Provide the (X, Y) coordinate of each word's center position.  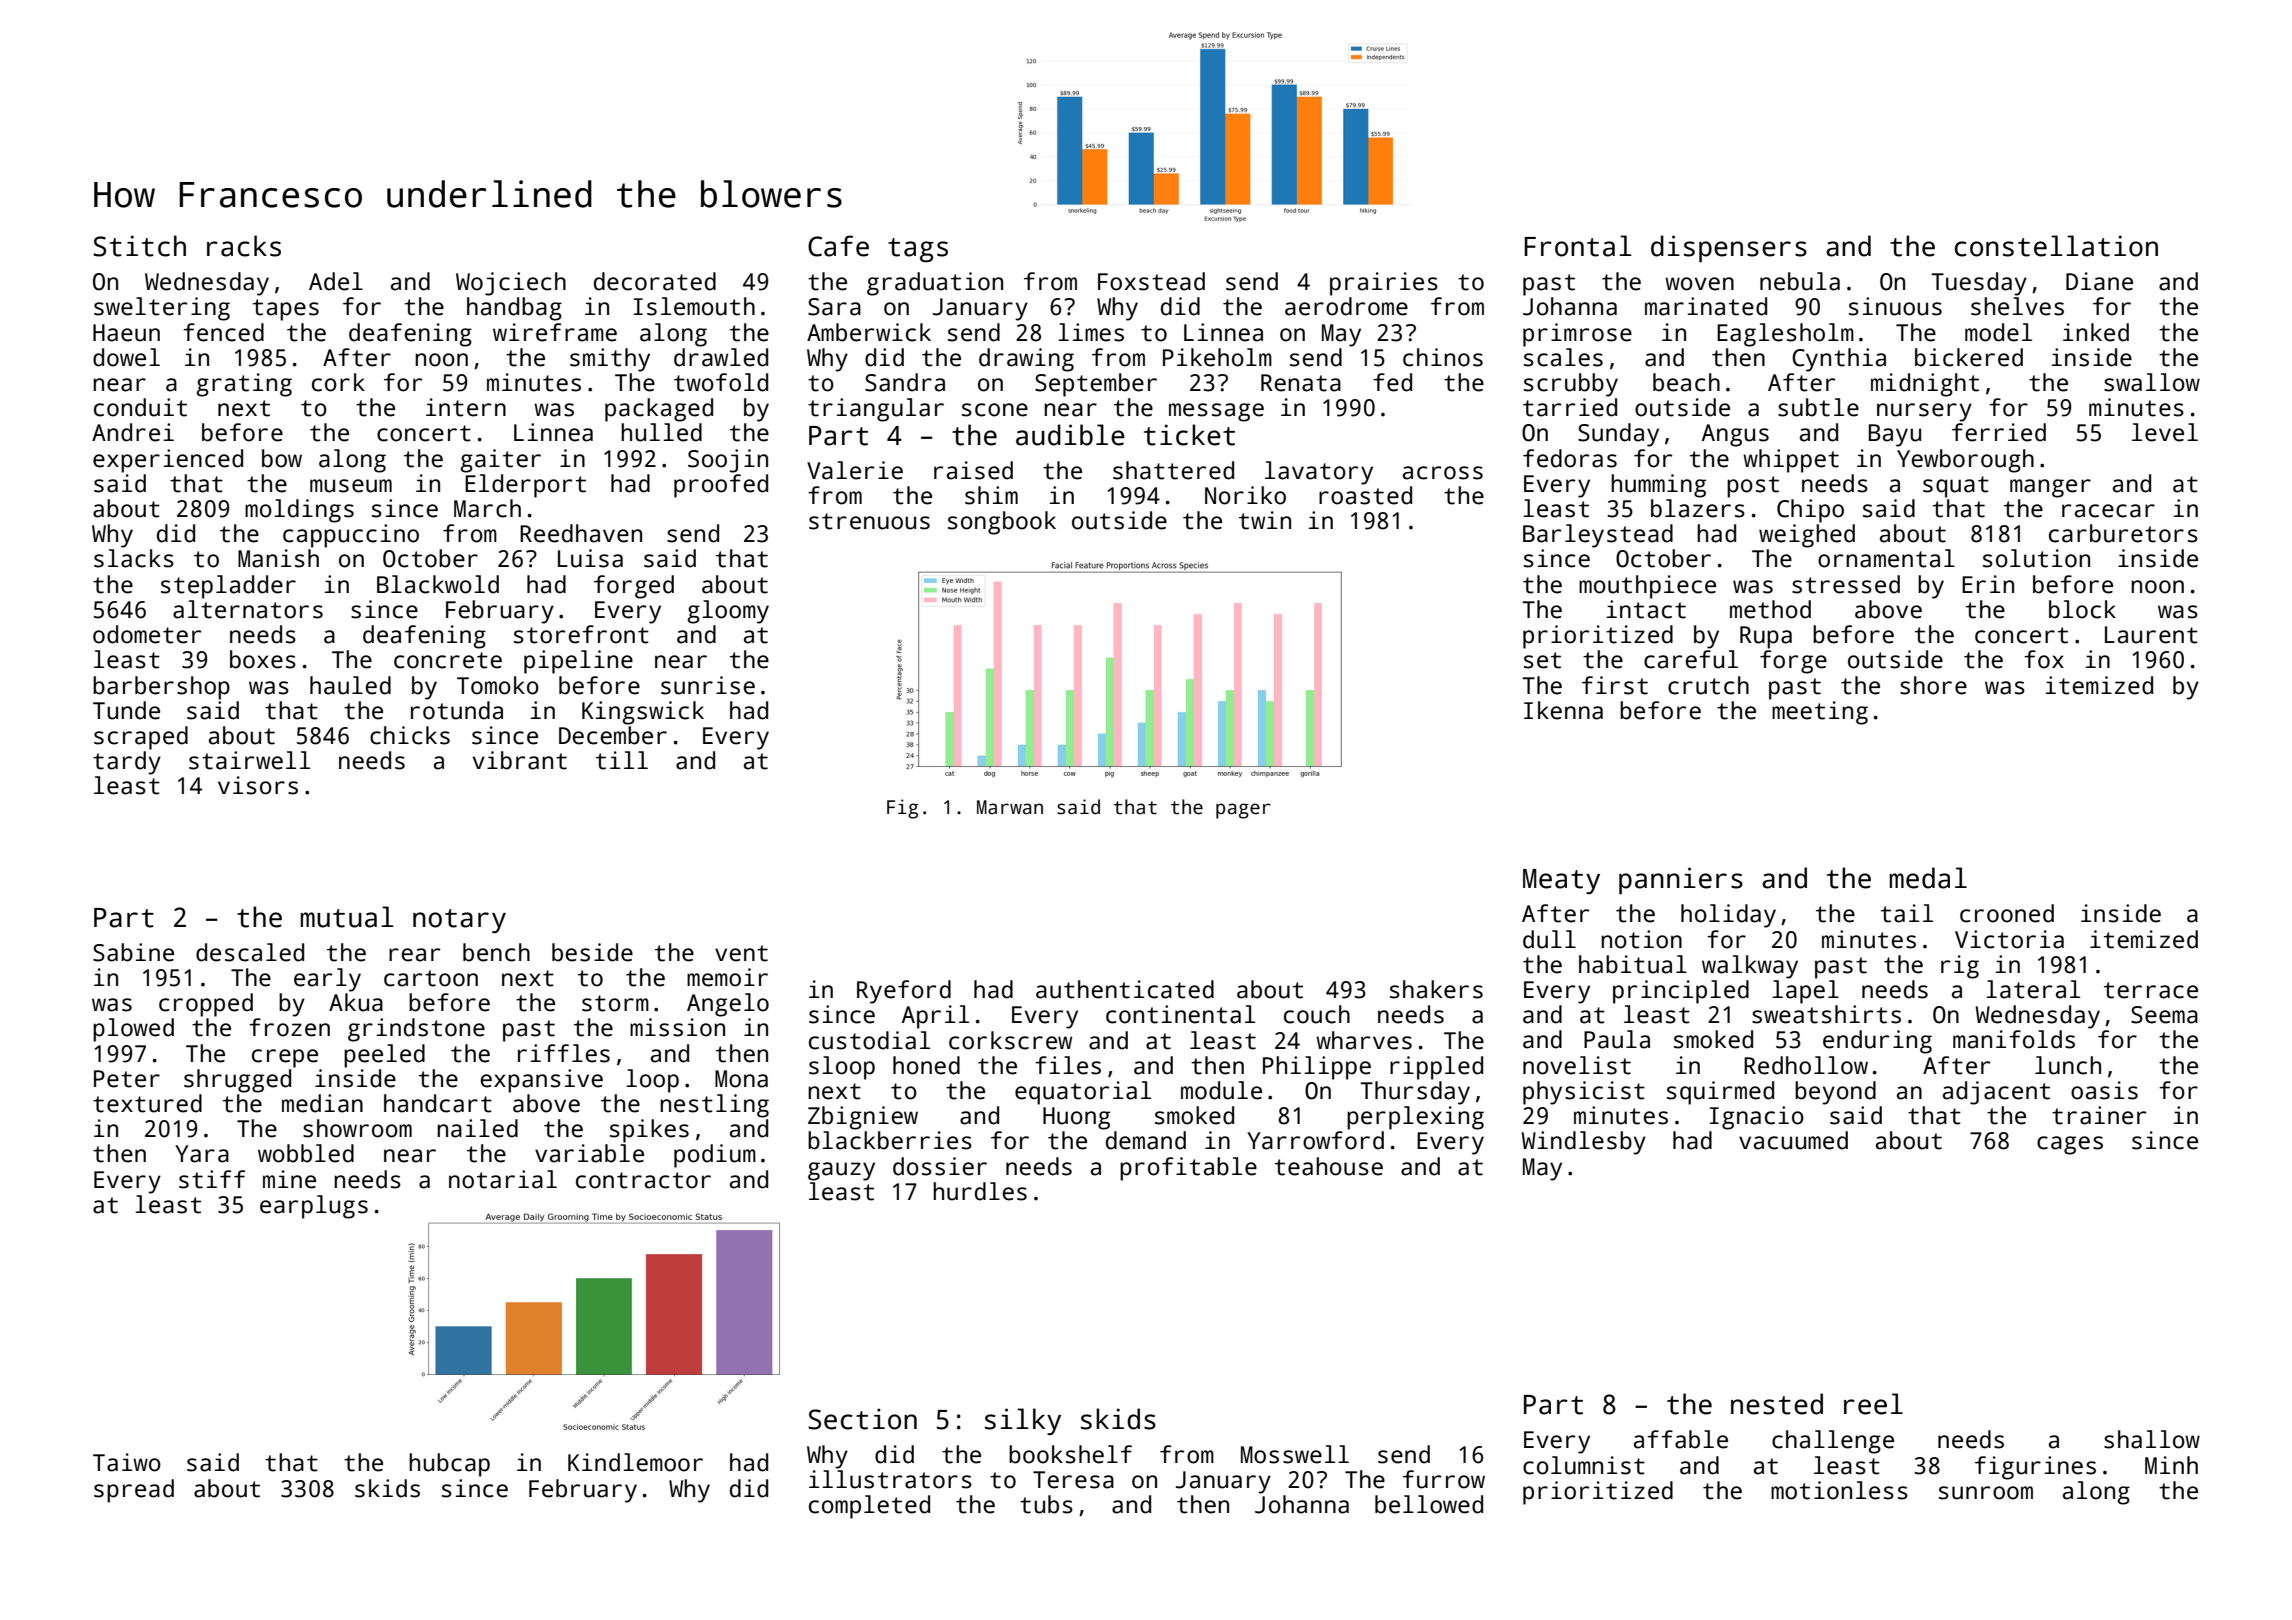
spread (134, 1491)
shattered (1173, 470)
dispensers (1729, 249)
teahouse (1329, 1166)
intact (1646, 609)
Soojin (728, 461)
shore (1933, 685)
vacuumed (1793, 1140)
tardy (127, 763)
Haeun (126, 333)
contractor (643, 1180)
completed (869, 1507)
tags (918, 250)
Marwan (1010, 807)
